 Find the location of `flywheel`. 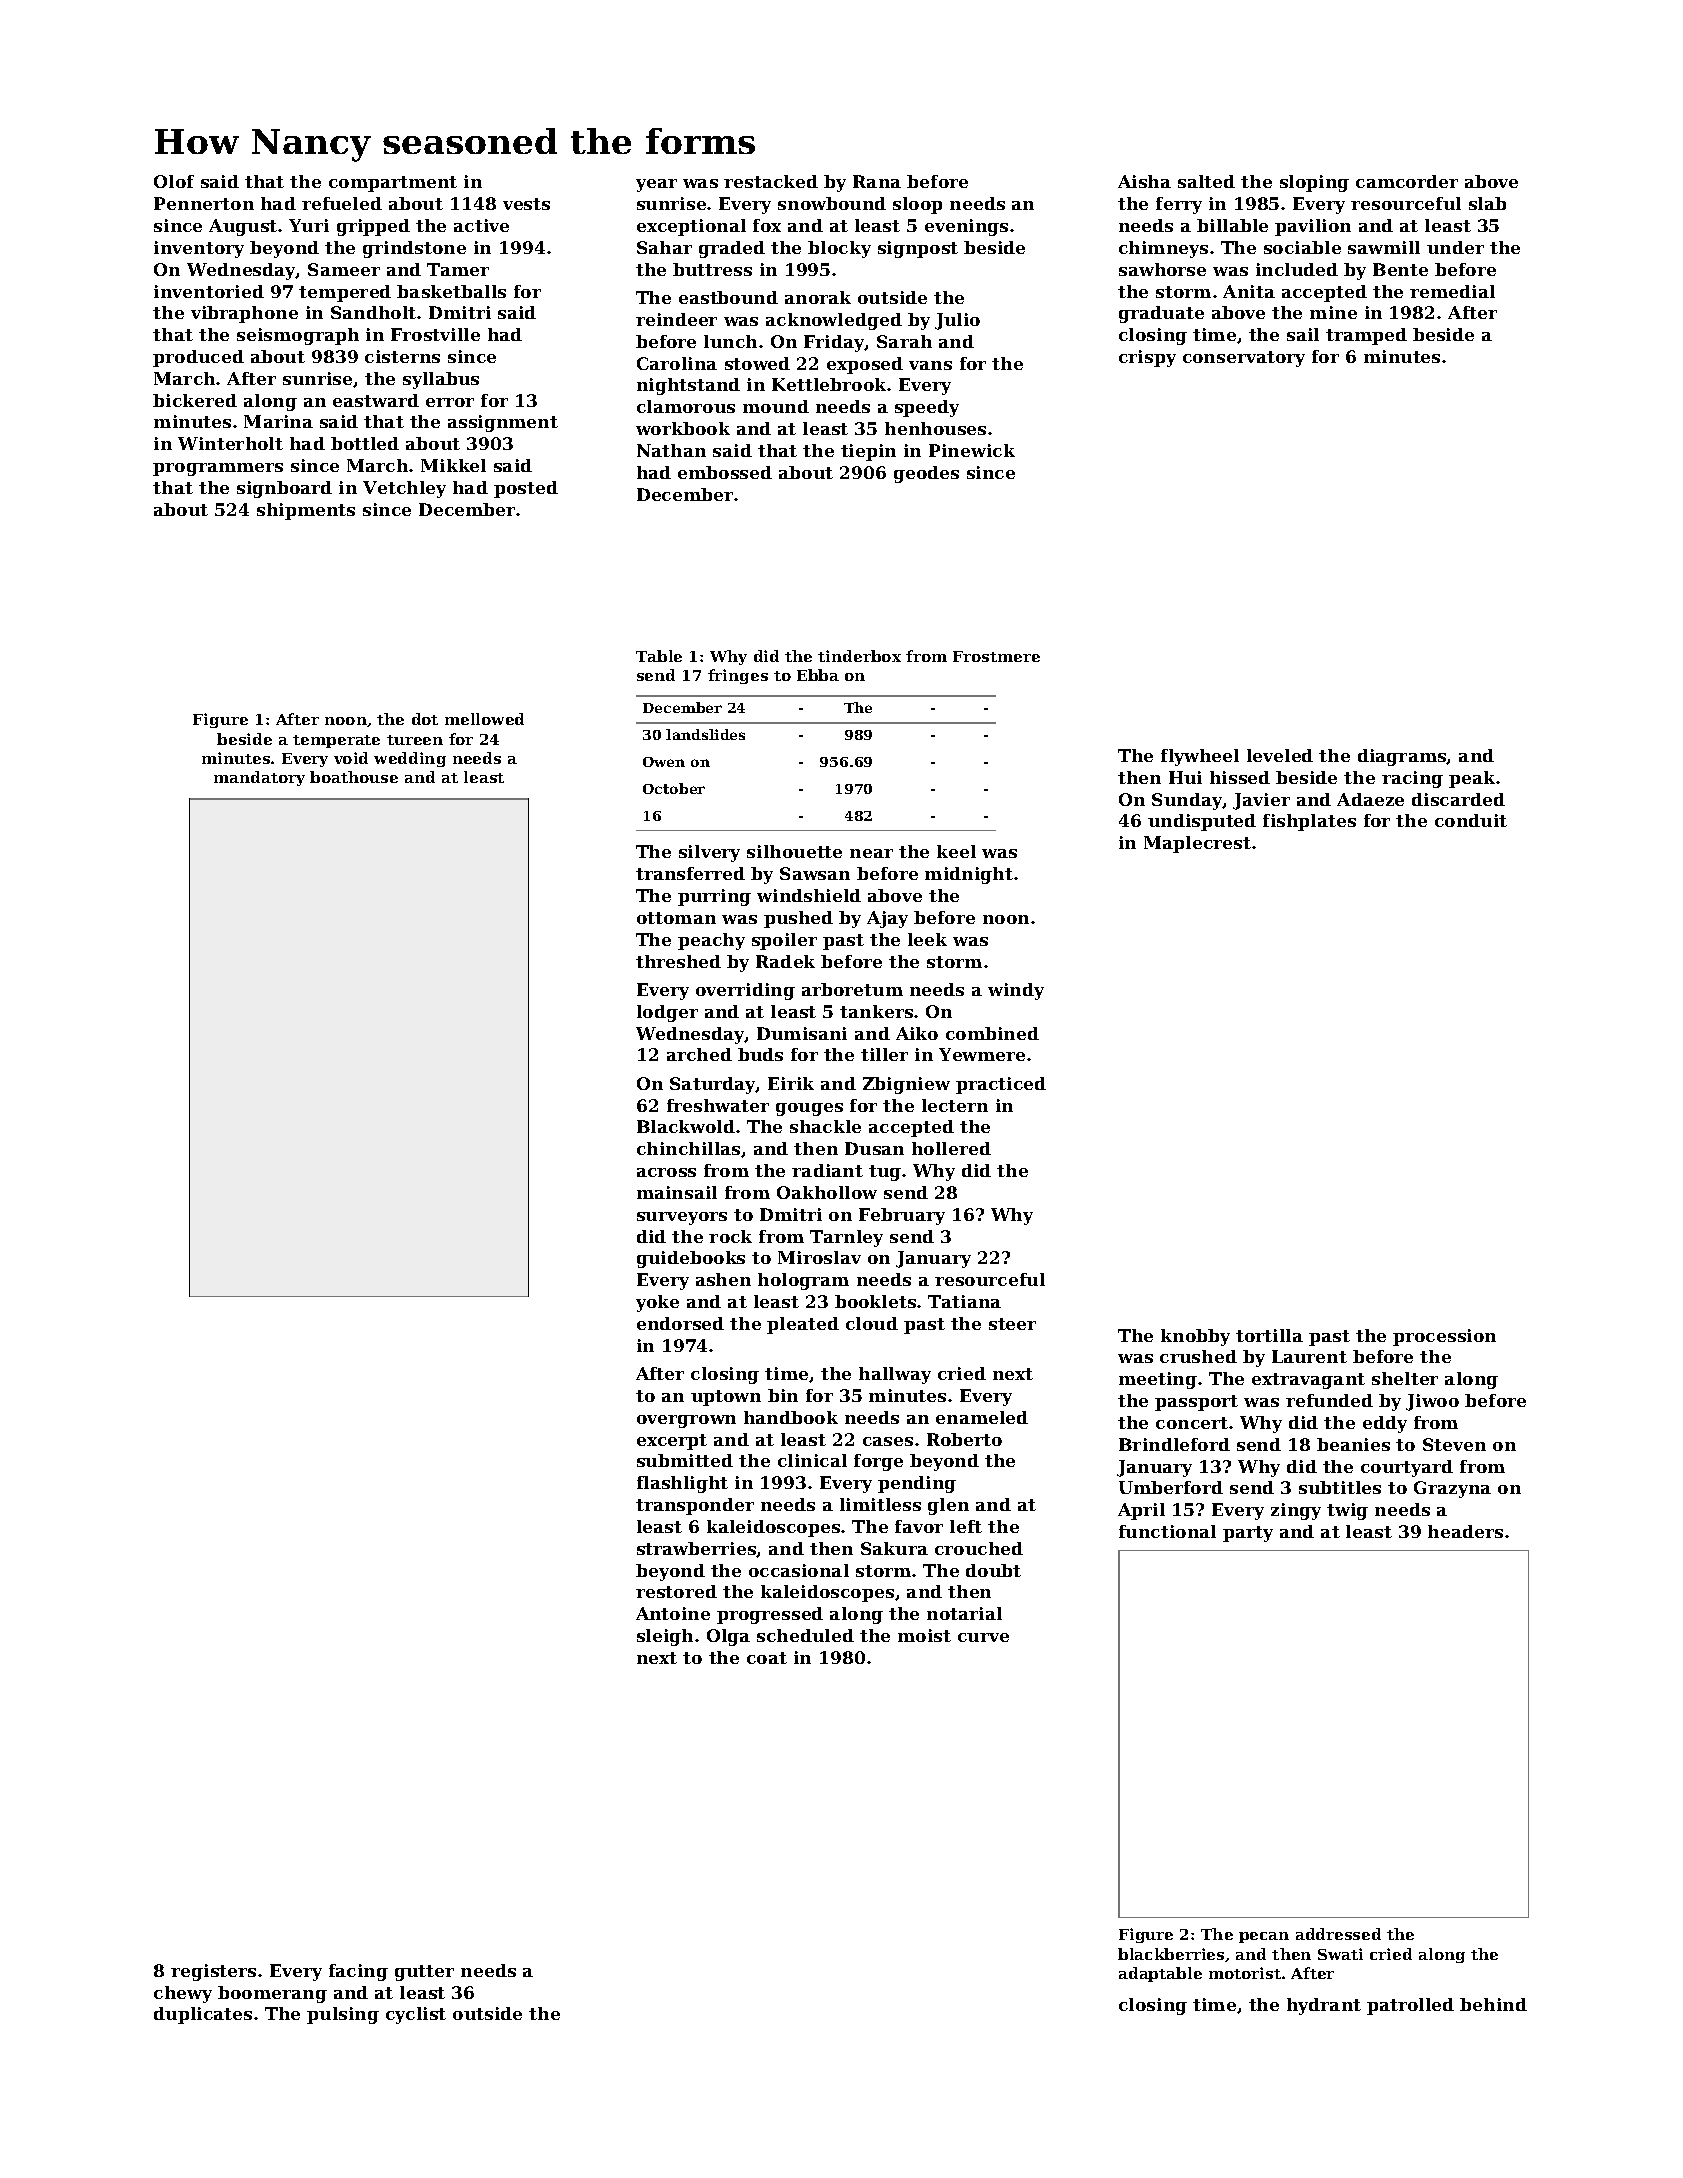

flywheel is located at coordinates (1200, 757).
